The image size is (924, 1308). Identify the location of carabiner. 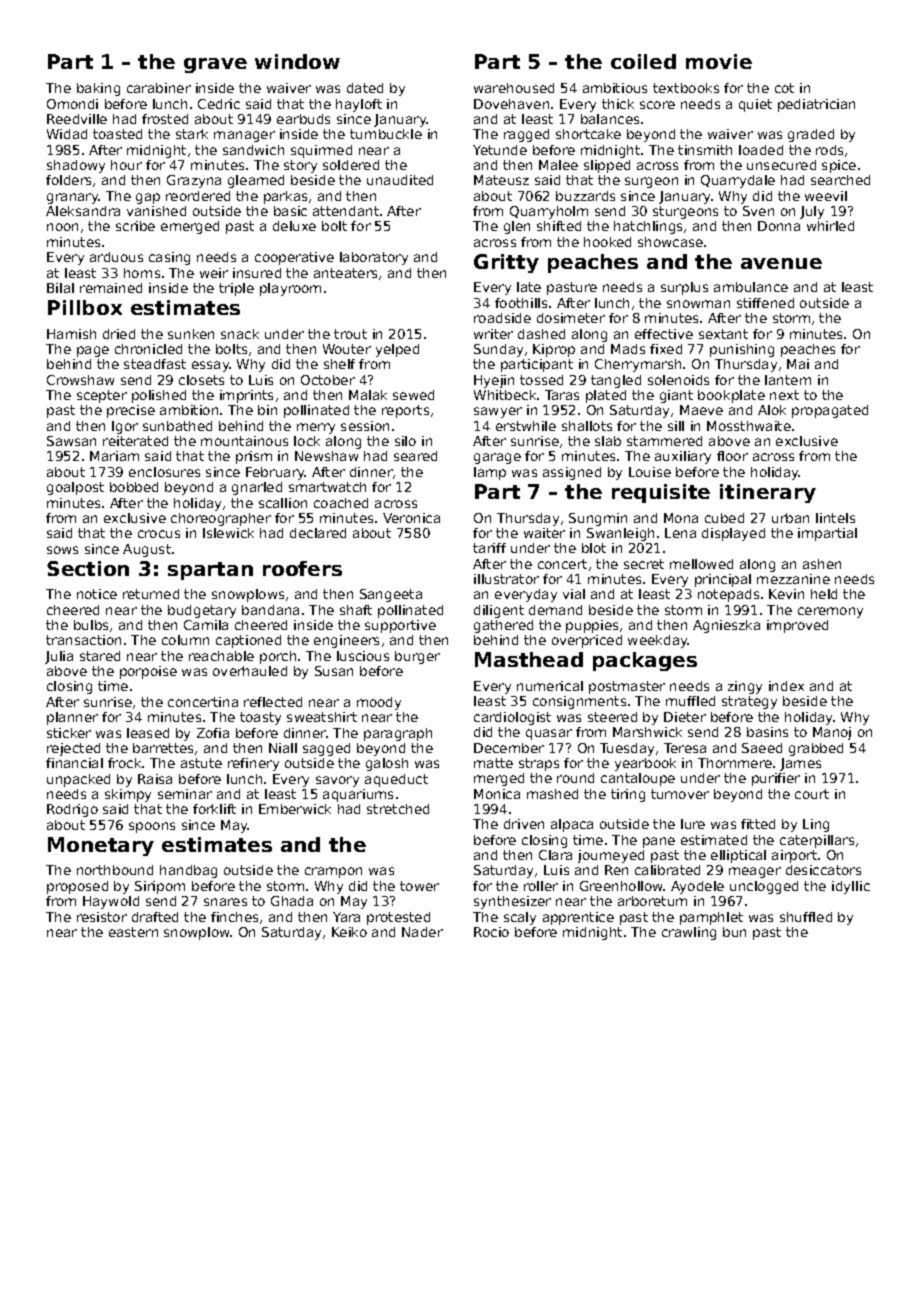
(159, 88).
